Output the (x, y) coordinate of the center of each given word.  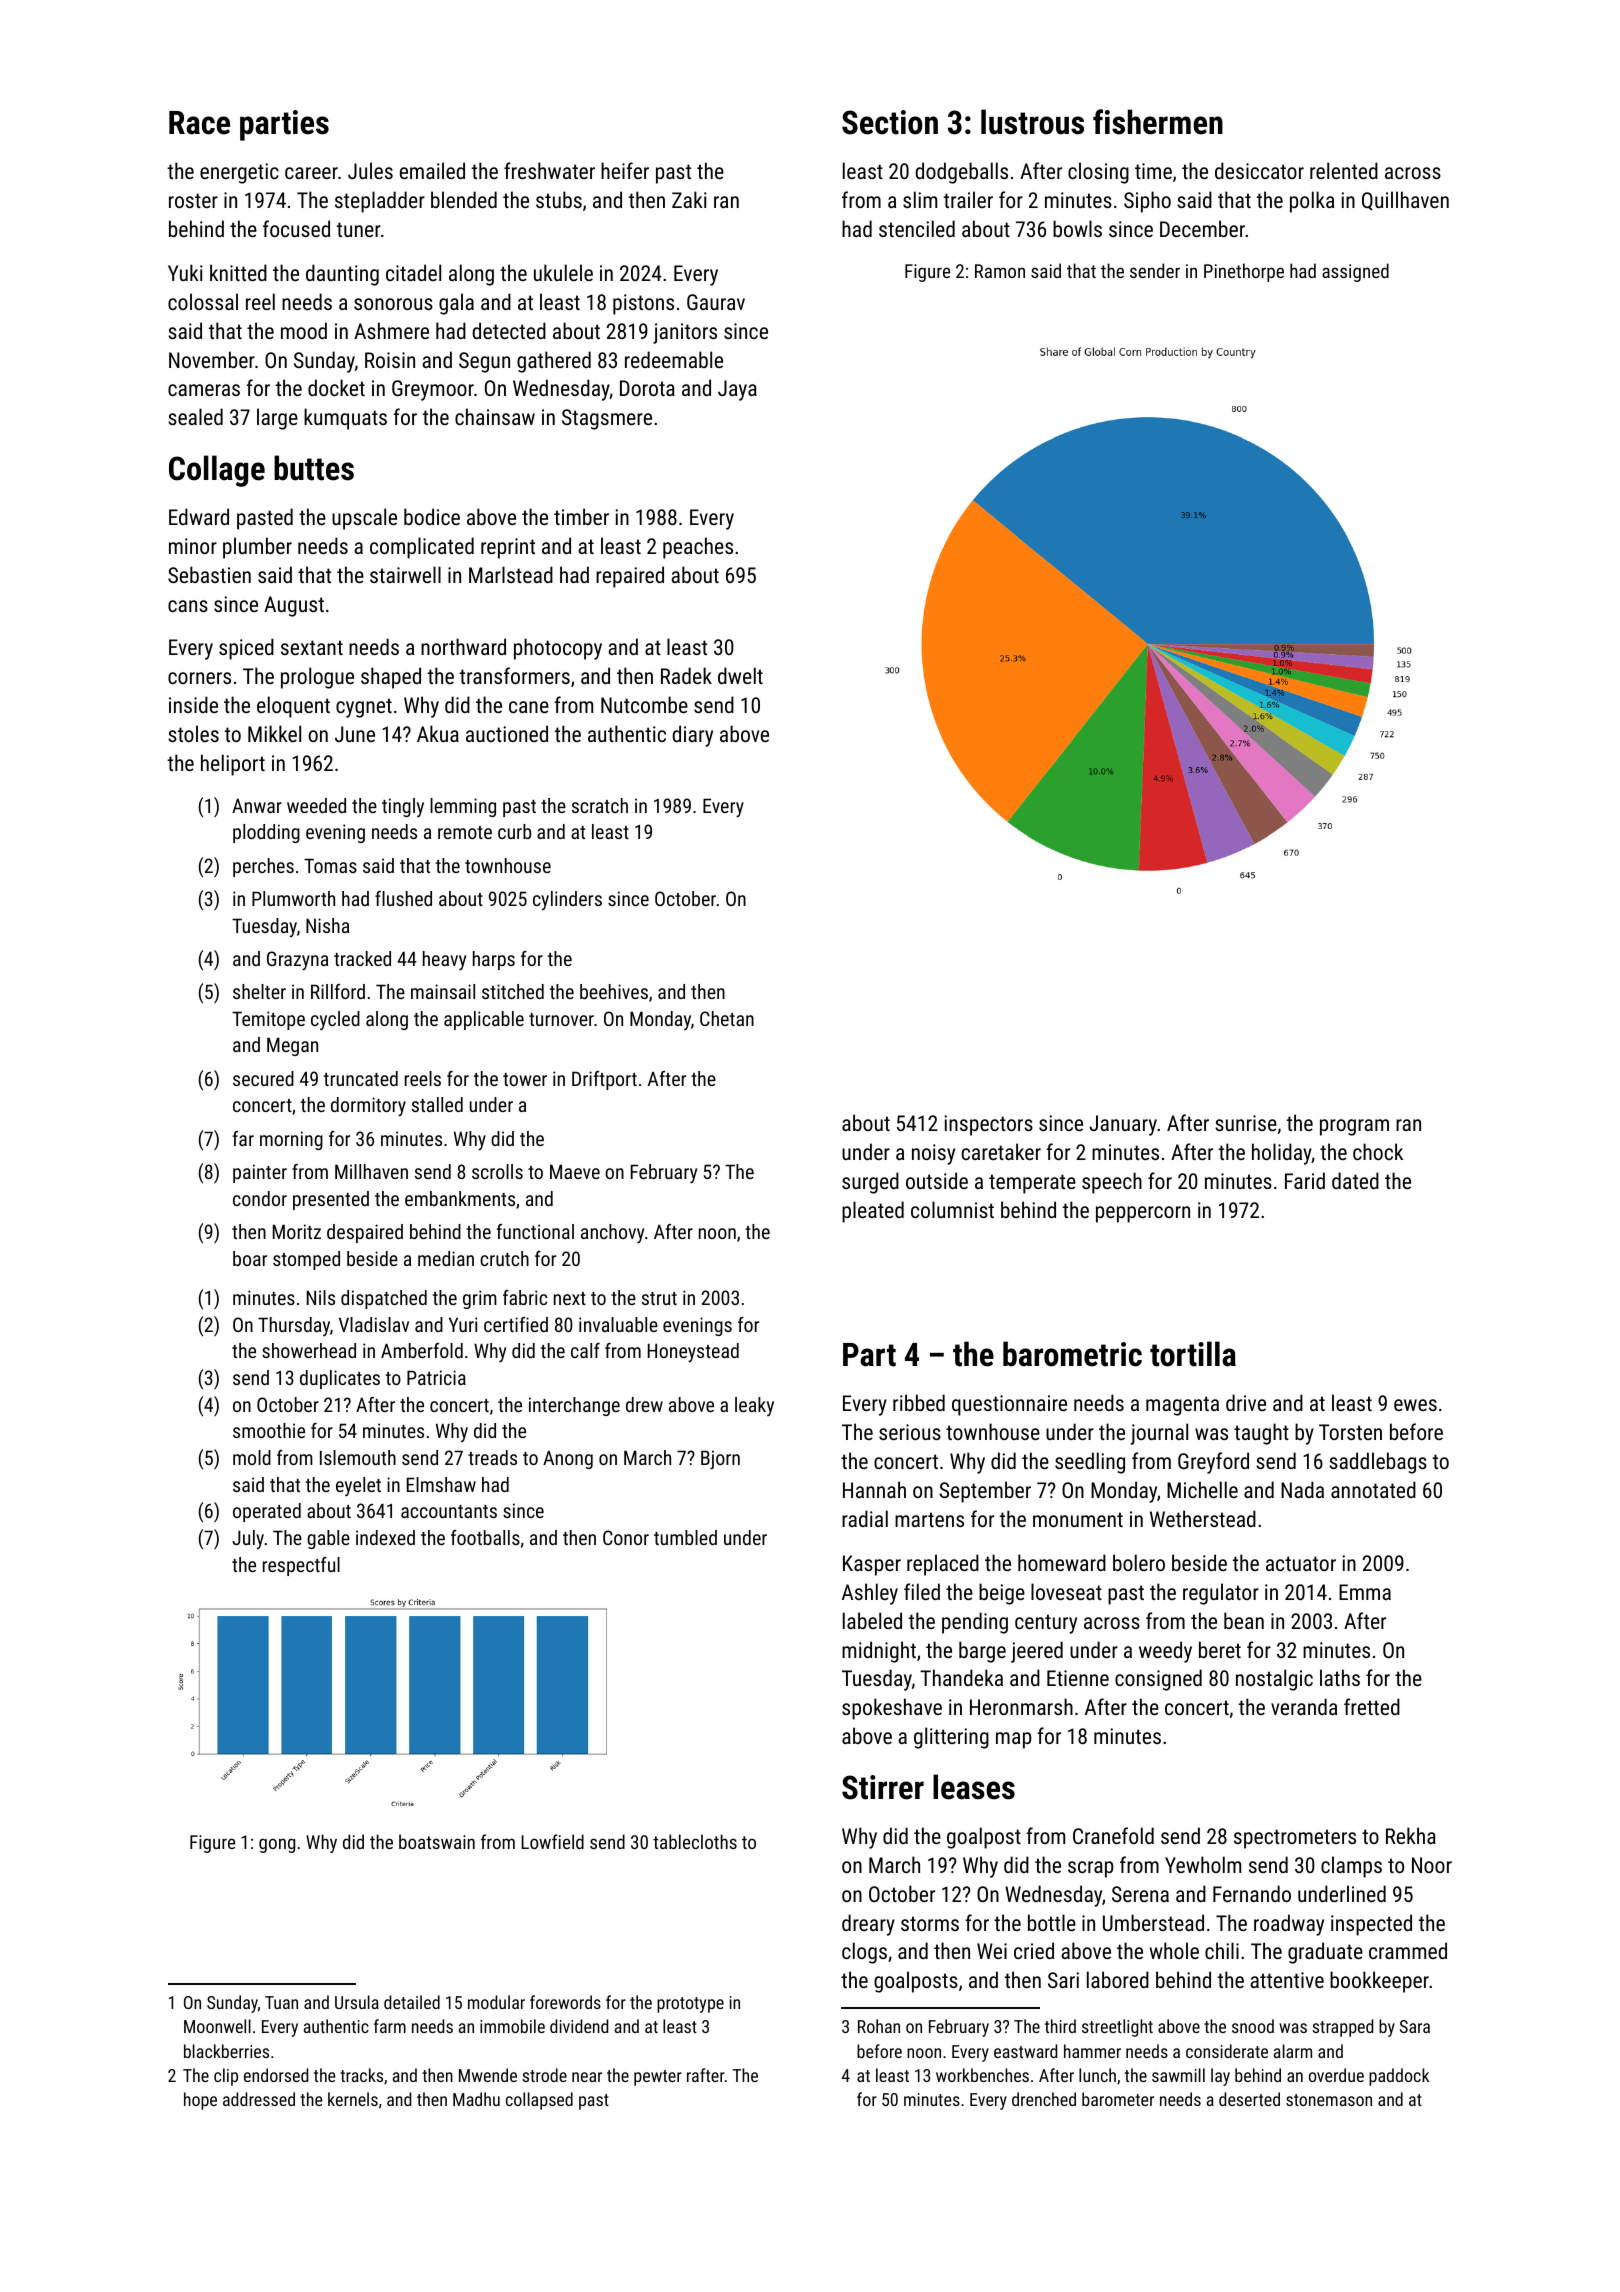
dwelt (740, 675)
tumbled (685, 1537)
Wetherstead (1203, 1518)
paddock (1399, 2077)
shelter (259, 991)
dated (1355, 1180)
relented (1344, 170)
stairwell (405, 574)
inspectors (988, 1125)
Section (890, 122)
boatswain (437, 1841)
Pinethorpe (1244, 272)
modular (496, 2002)
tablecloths (695, 1841)
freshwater (549, 170)
